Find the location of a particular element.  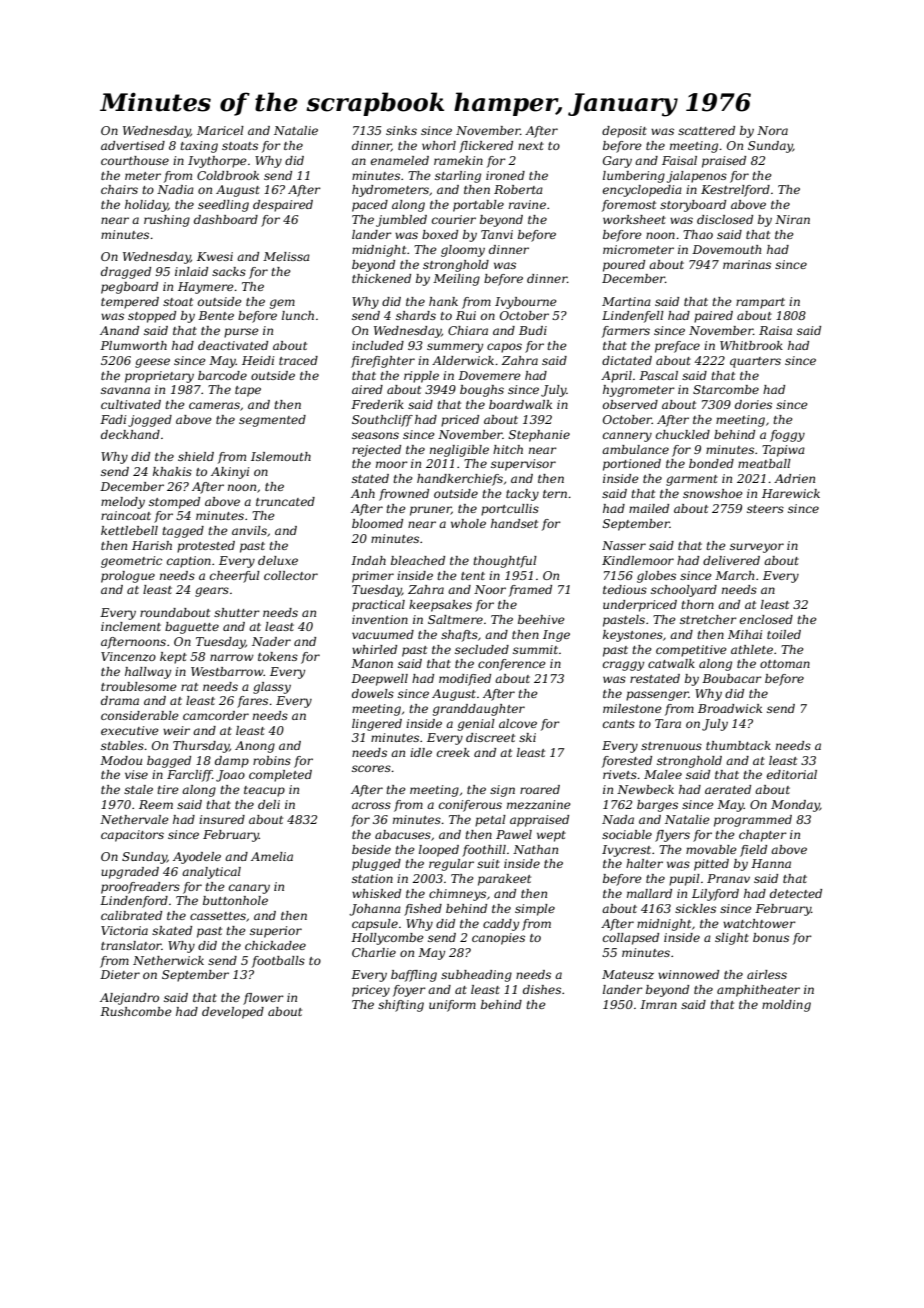

abacuses is located at coordinates (403, 834).
